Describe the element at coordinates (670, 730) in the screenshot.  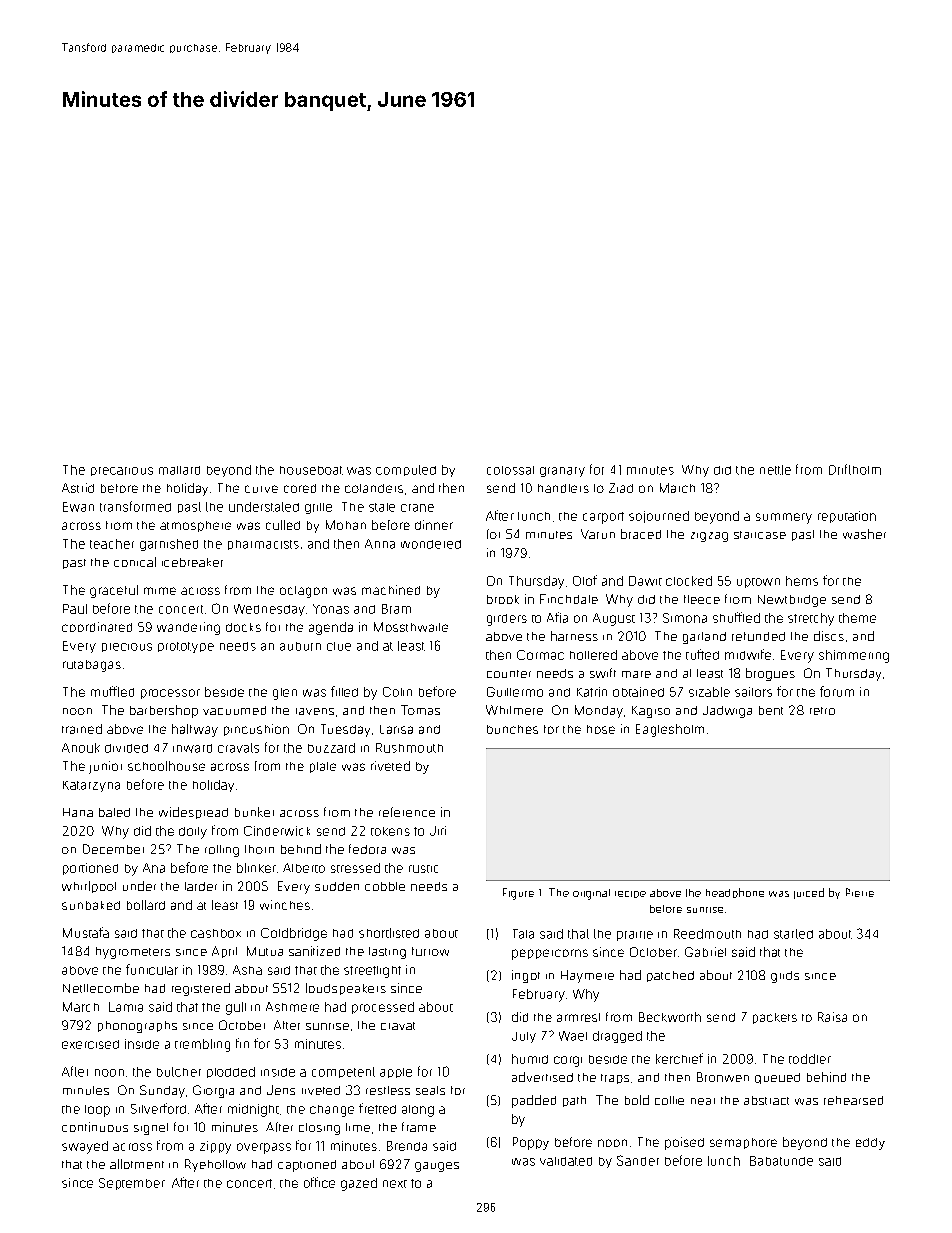
I see `Eaglesholm` at that location.
